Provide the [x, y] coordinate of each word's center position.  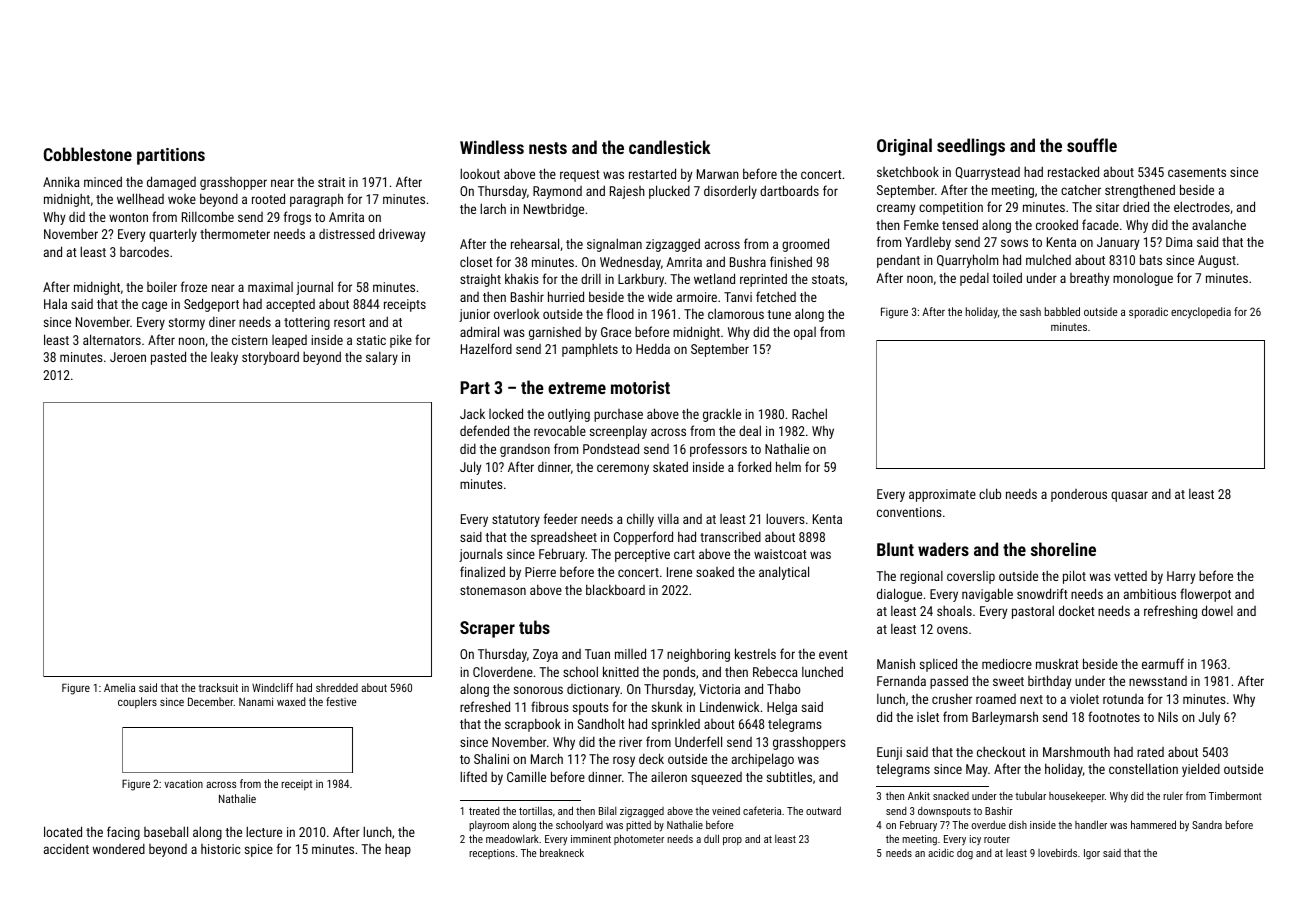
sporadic [1148, 313]
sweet [1008, 681]
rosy [624, 761]
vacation [183, 783]
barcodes [144, 251]
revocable [560, 431]
